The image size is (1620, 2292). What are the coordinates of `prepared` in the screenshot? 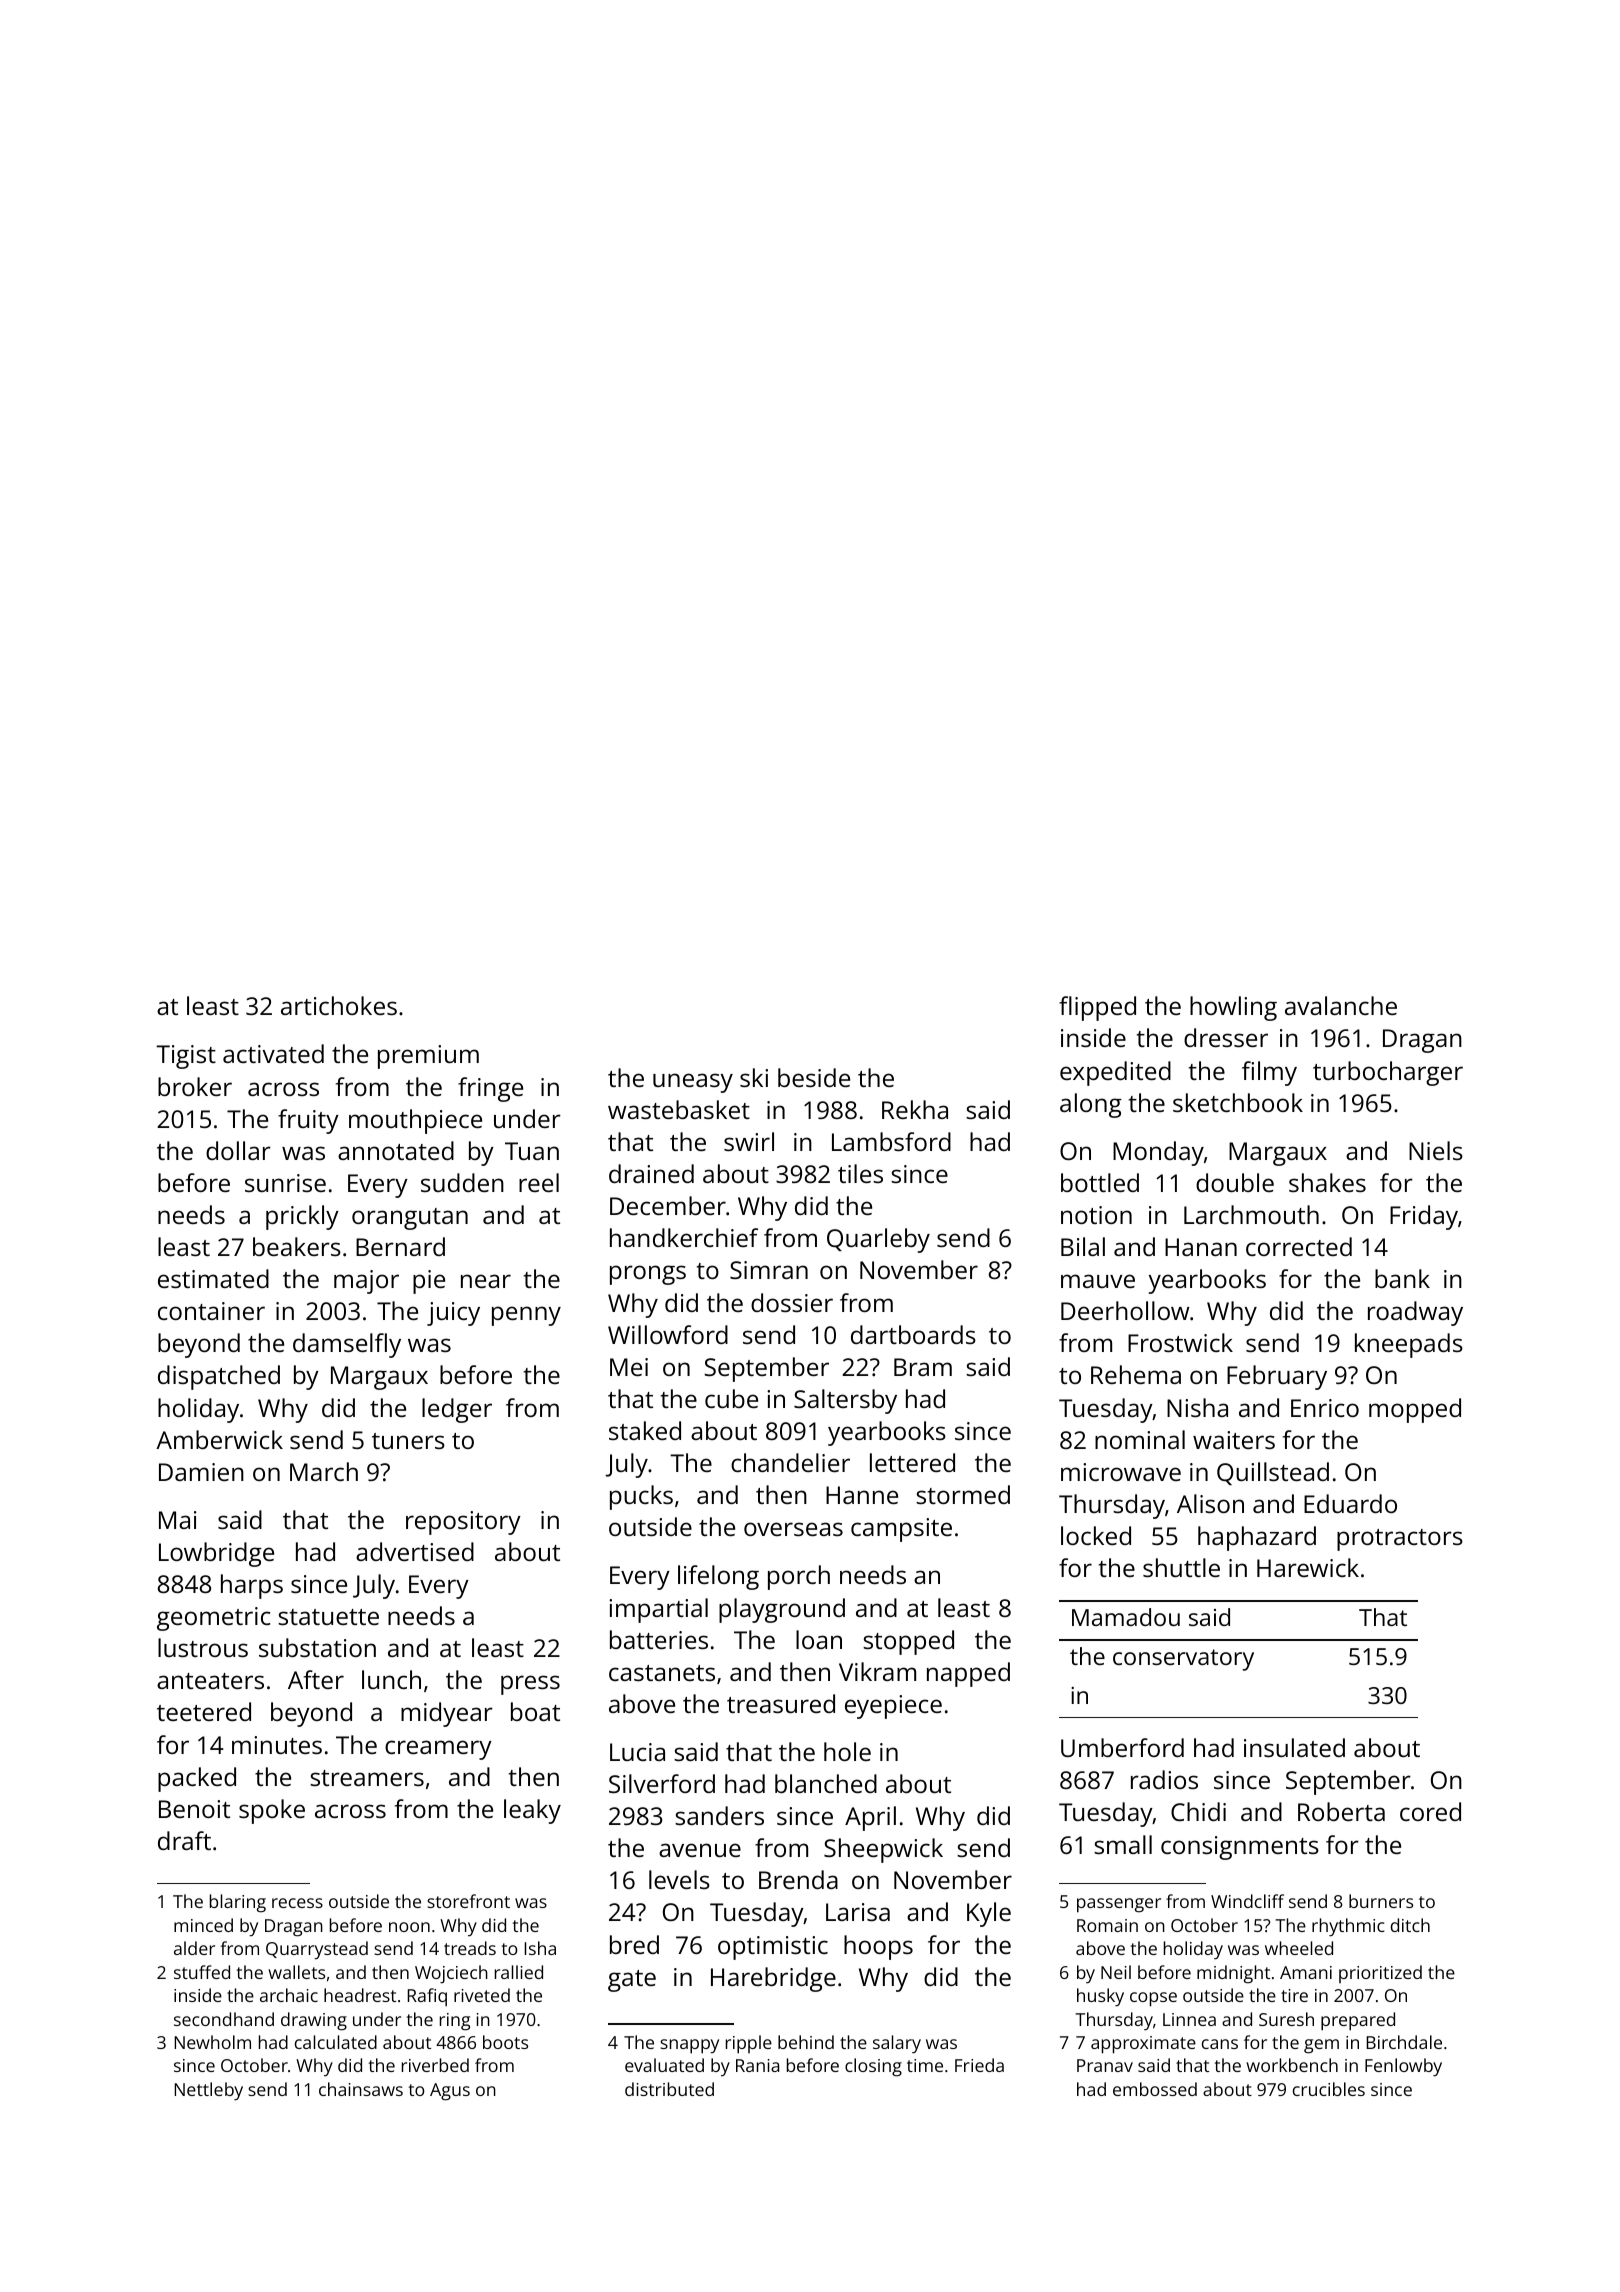 It's located at (1358, 2021).
